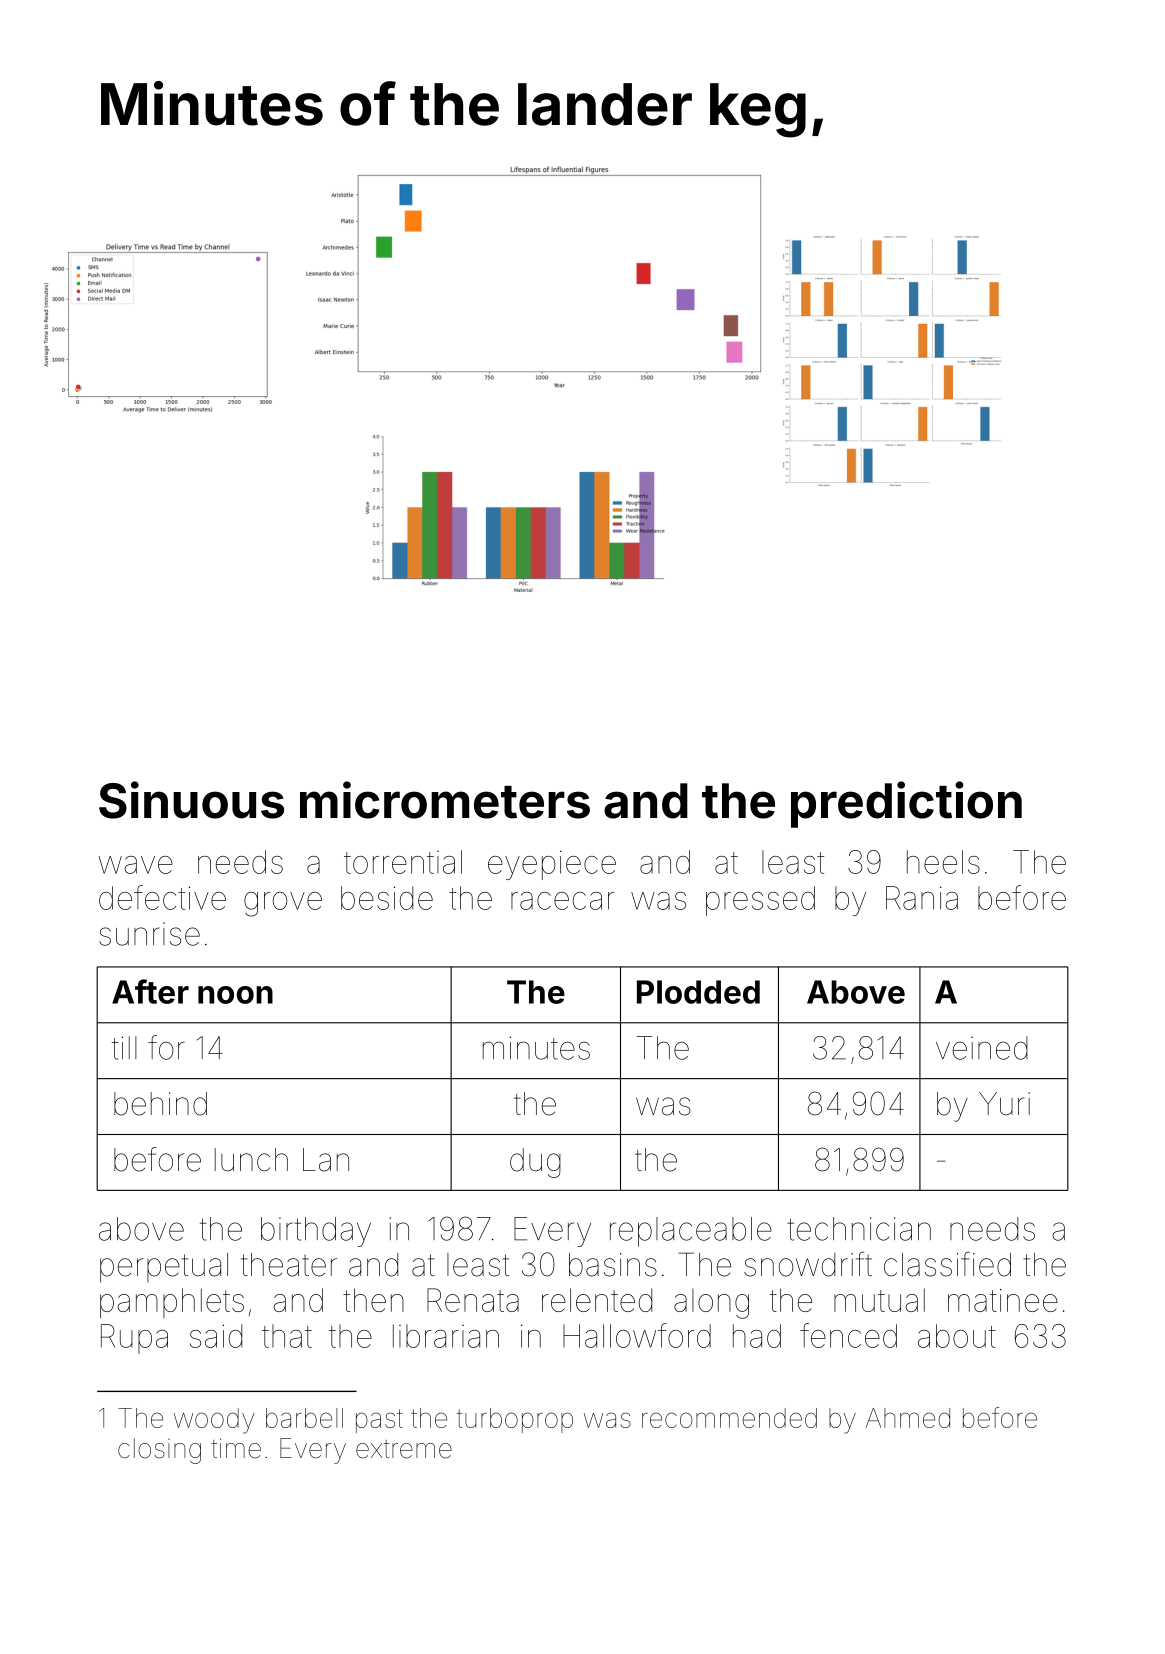 The image size is (1165, 1654). Describe the element at coordinates (160, 1104) in the page. I see `behind` at that location.
